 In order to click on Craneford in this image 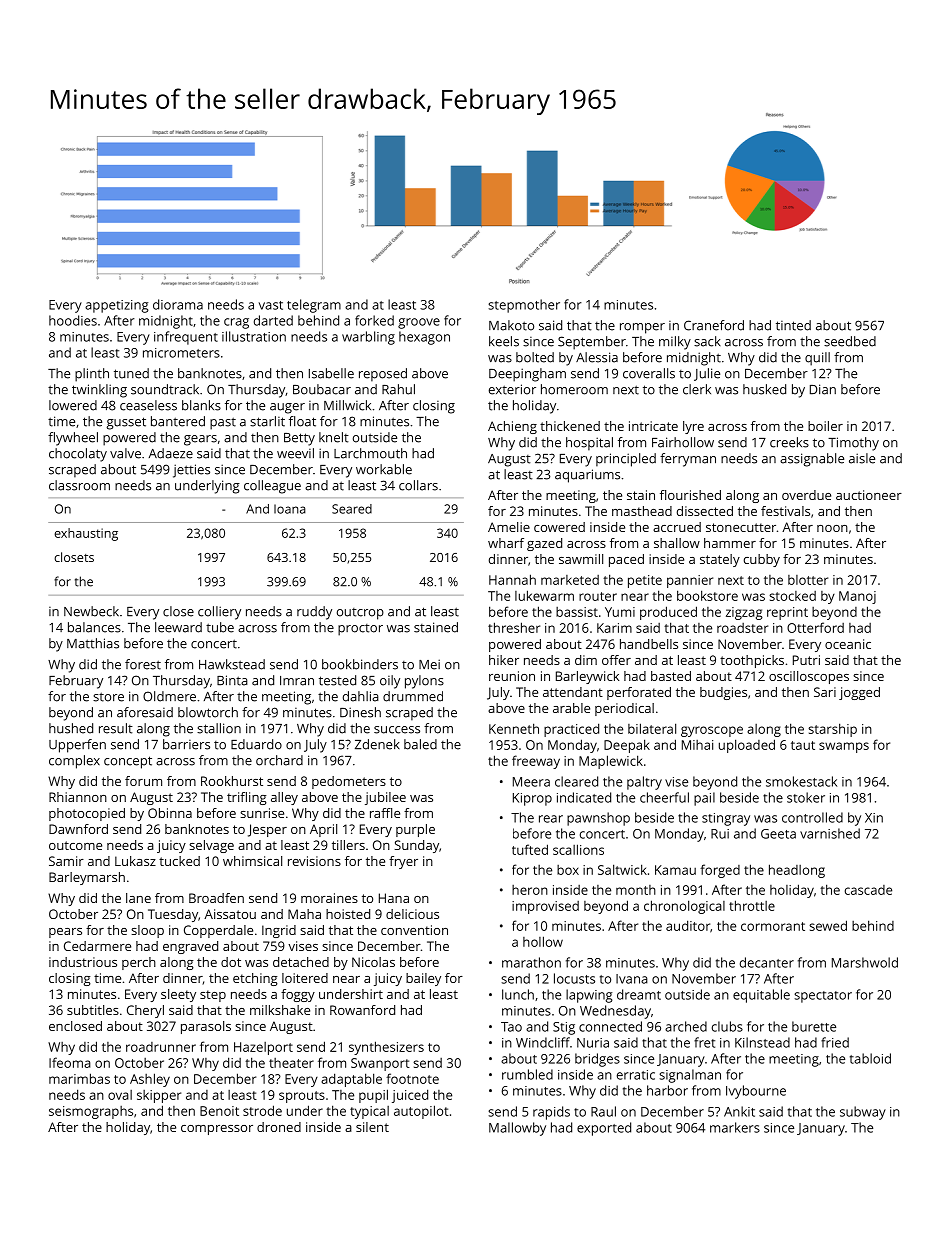, I will do `click(714, 325)`.
